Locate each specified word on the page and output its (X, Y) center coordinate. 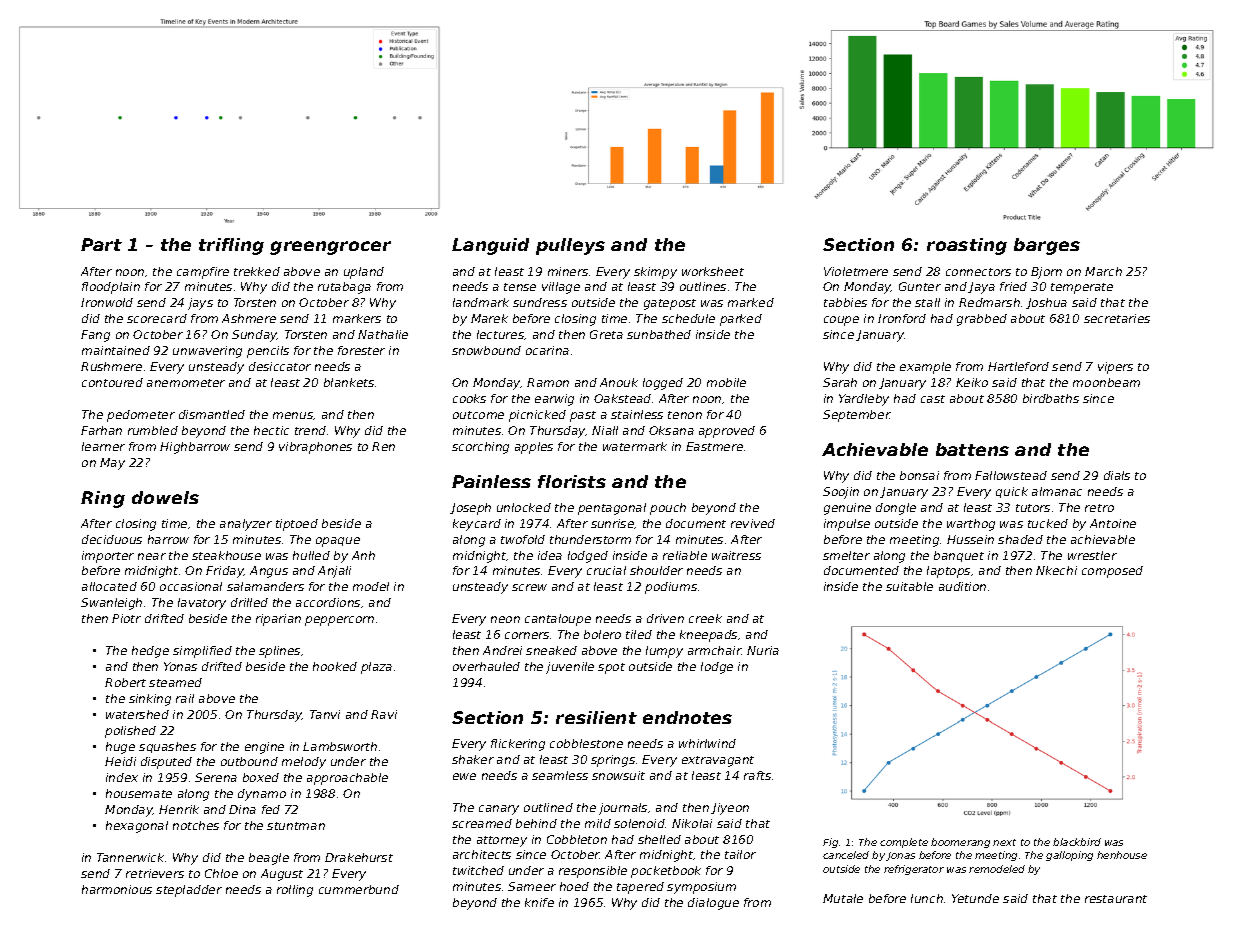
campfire (203, 273)
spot (611, 668)
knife (539, 902)
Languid (490, 246)
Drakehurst (359, 857)
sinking (150, 700)
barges (1047, 246)
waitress (736, 555)
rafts (757, 775)
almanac (1057, 491)
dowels (165, 497)
